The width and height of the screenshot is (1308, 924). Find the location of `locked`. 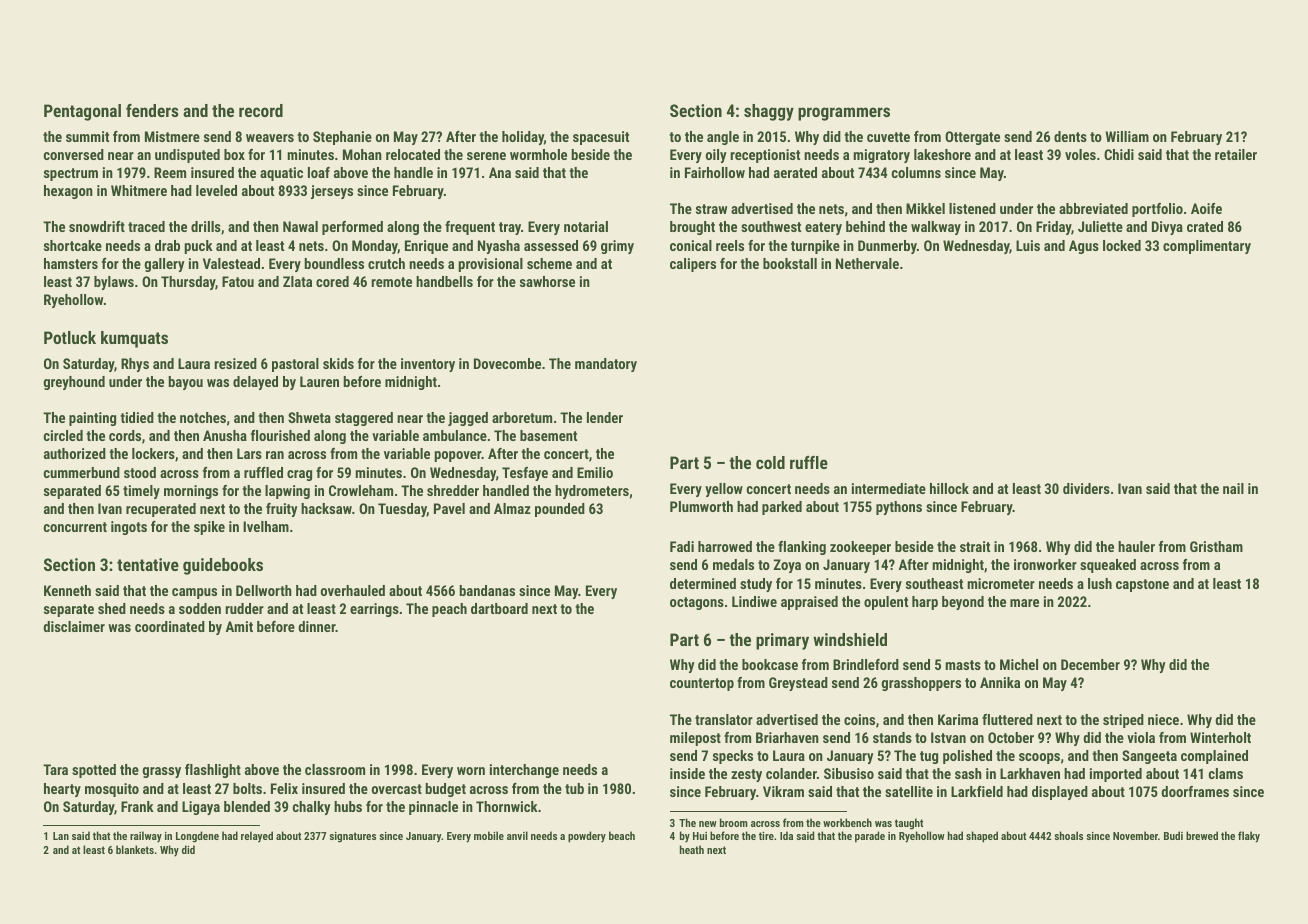

locked is located at coordinates (1122, 245).
